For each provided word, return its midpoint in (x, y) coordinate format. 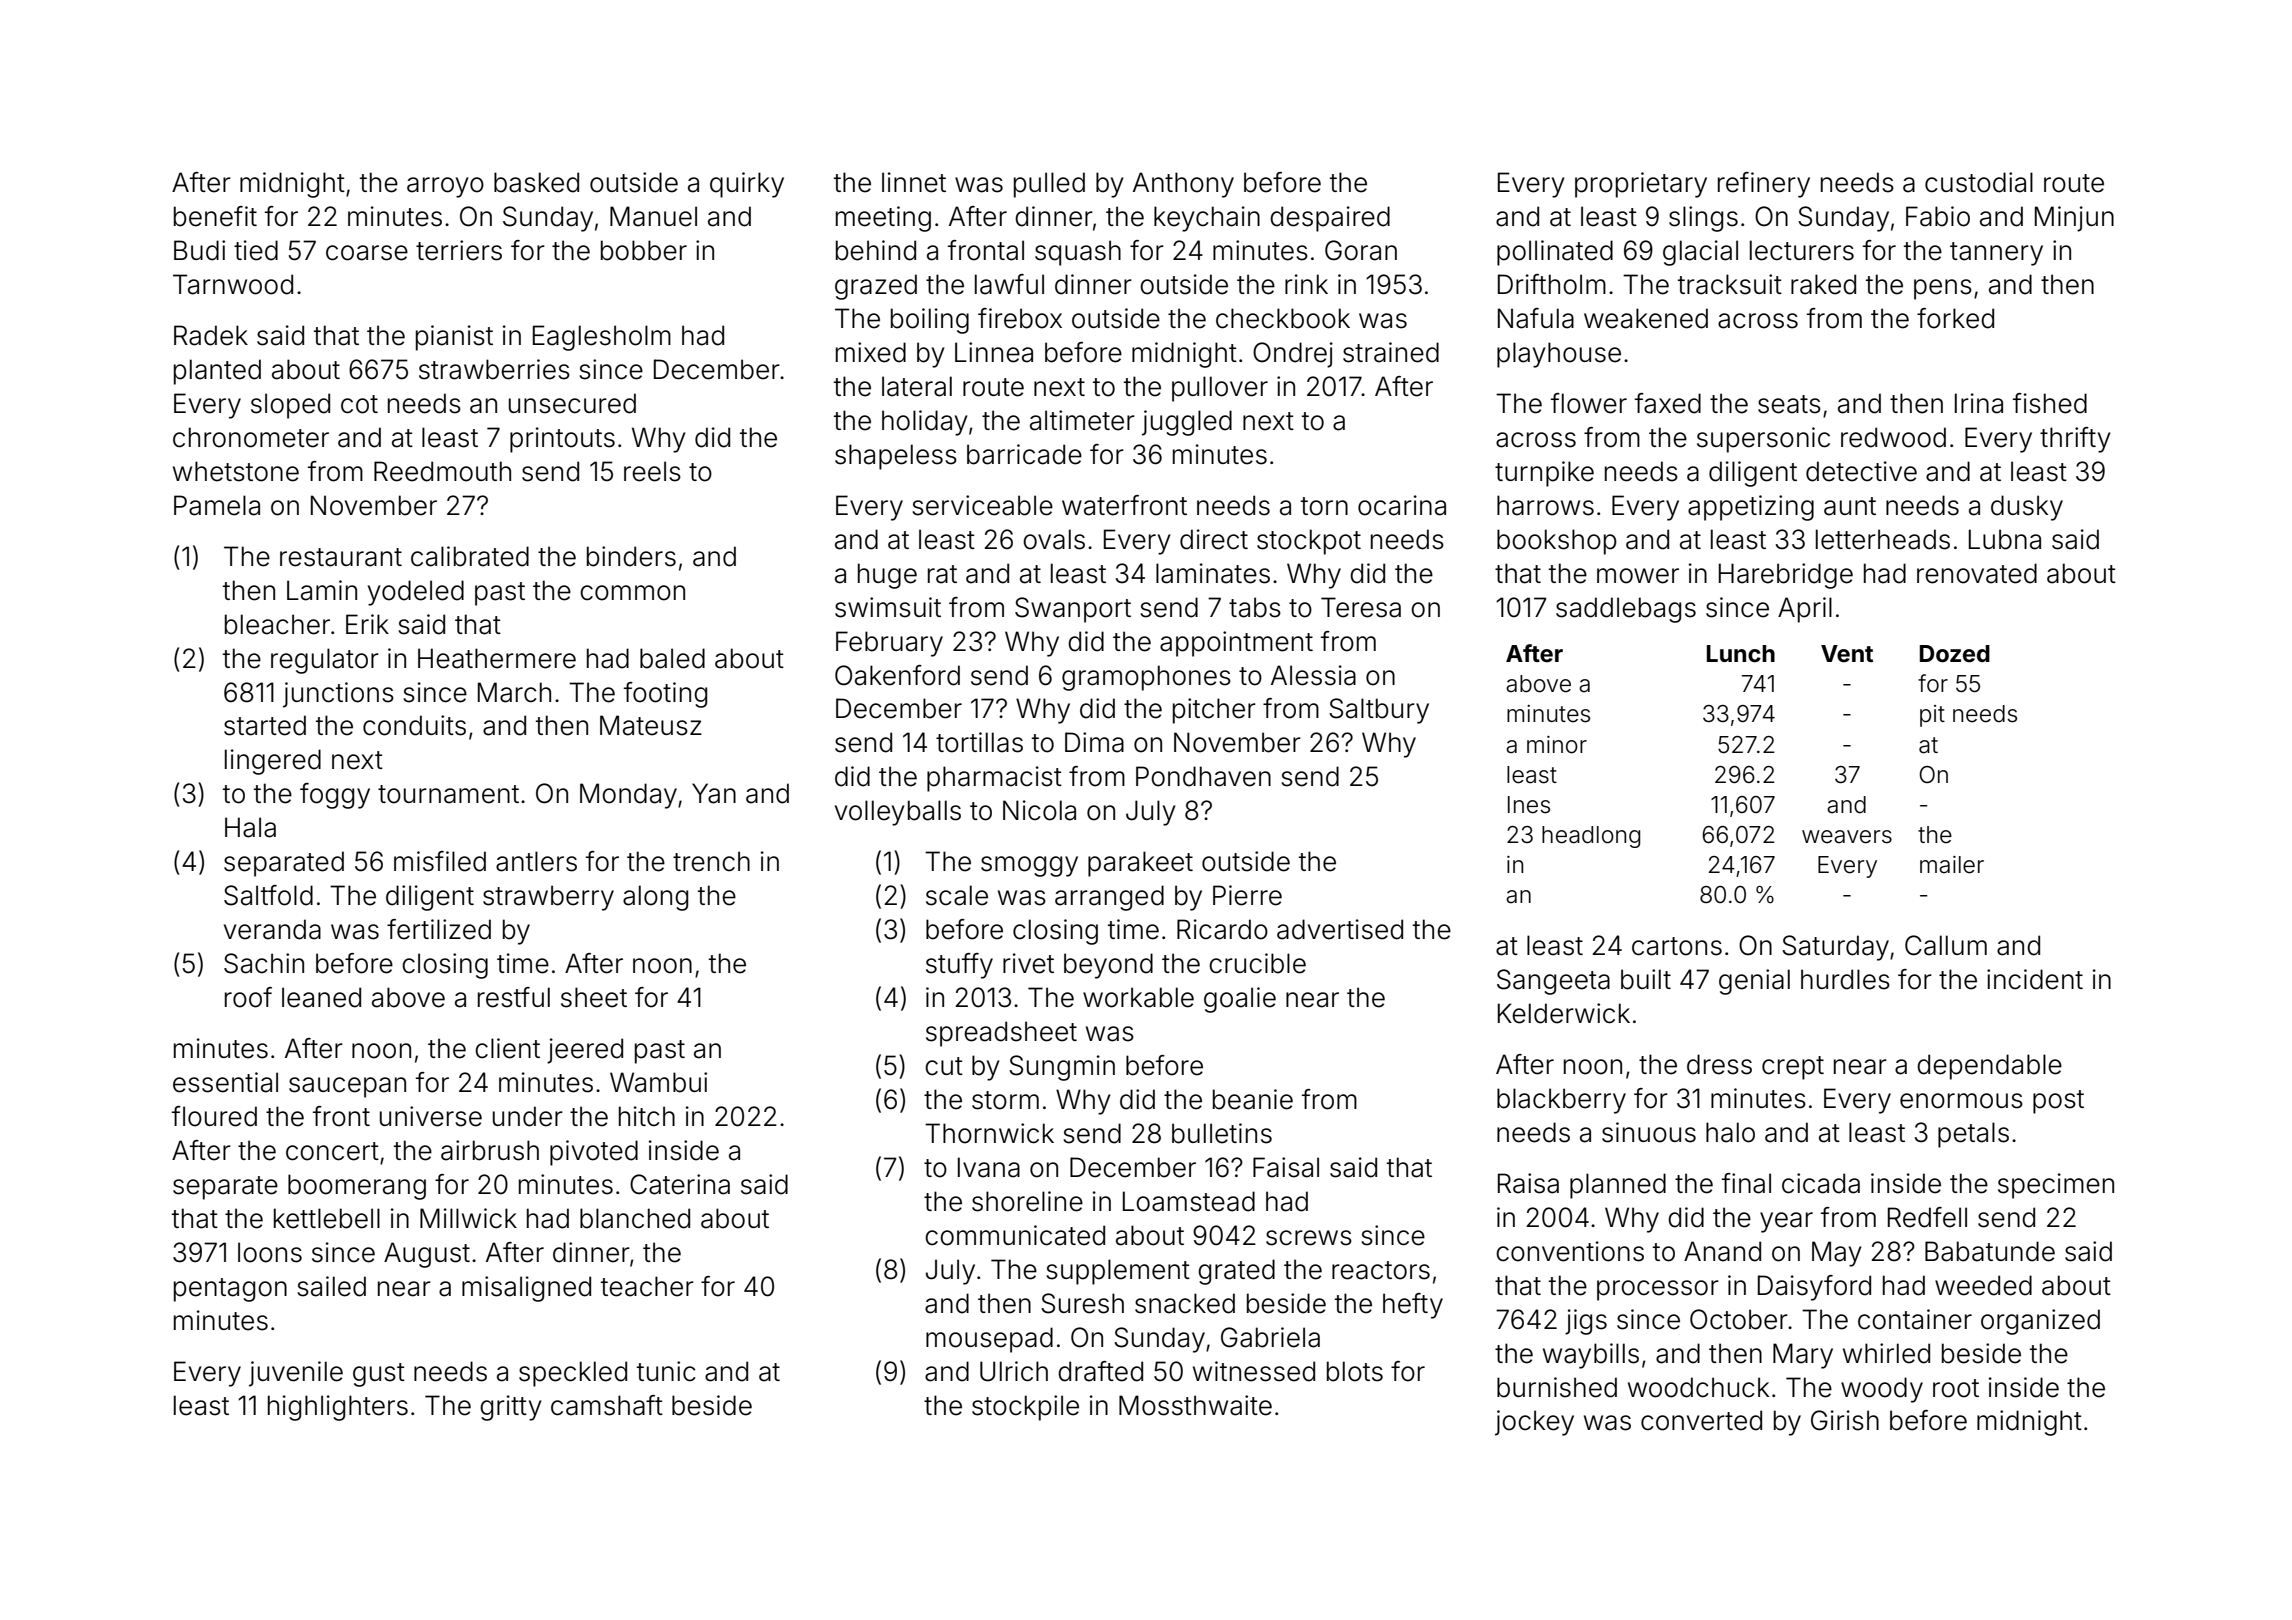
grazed (876, 287)
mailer (1952, 865)
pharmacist (994, 779)
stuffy (959, 966)
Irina (1979, 403)
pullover (1220, 389)
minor (1557, 745)
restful (514, 997)
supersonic (1763, 440)
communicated (1015, 1235)
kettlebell (327, 1218)
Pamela (217, 505)
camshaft (607, 1405)
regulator (325, 661)
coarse (367, 253)
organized (2040, 1322)
